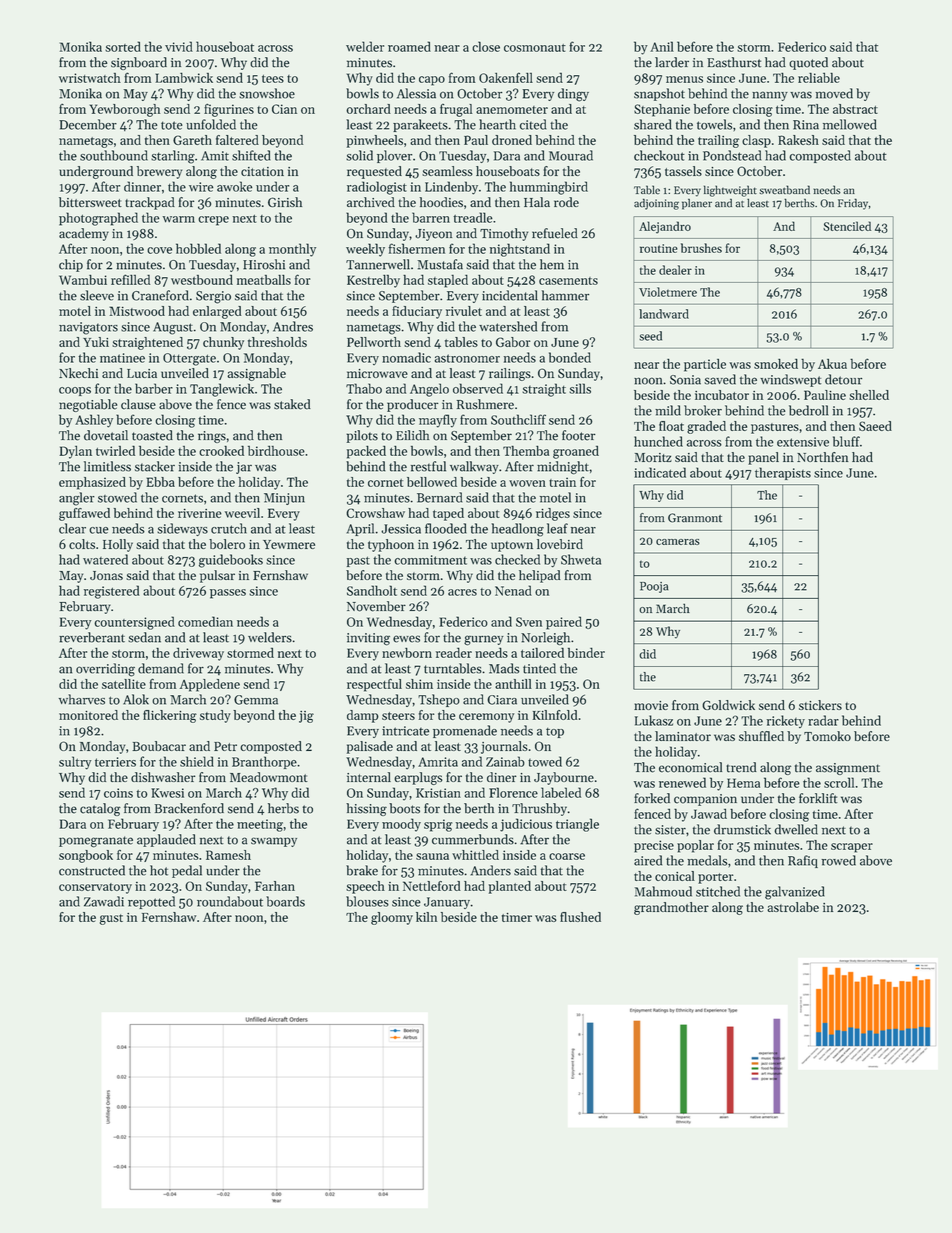  Describe the element at coordinates (504, 668) in the document. I see `Mads` at that location.
